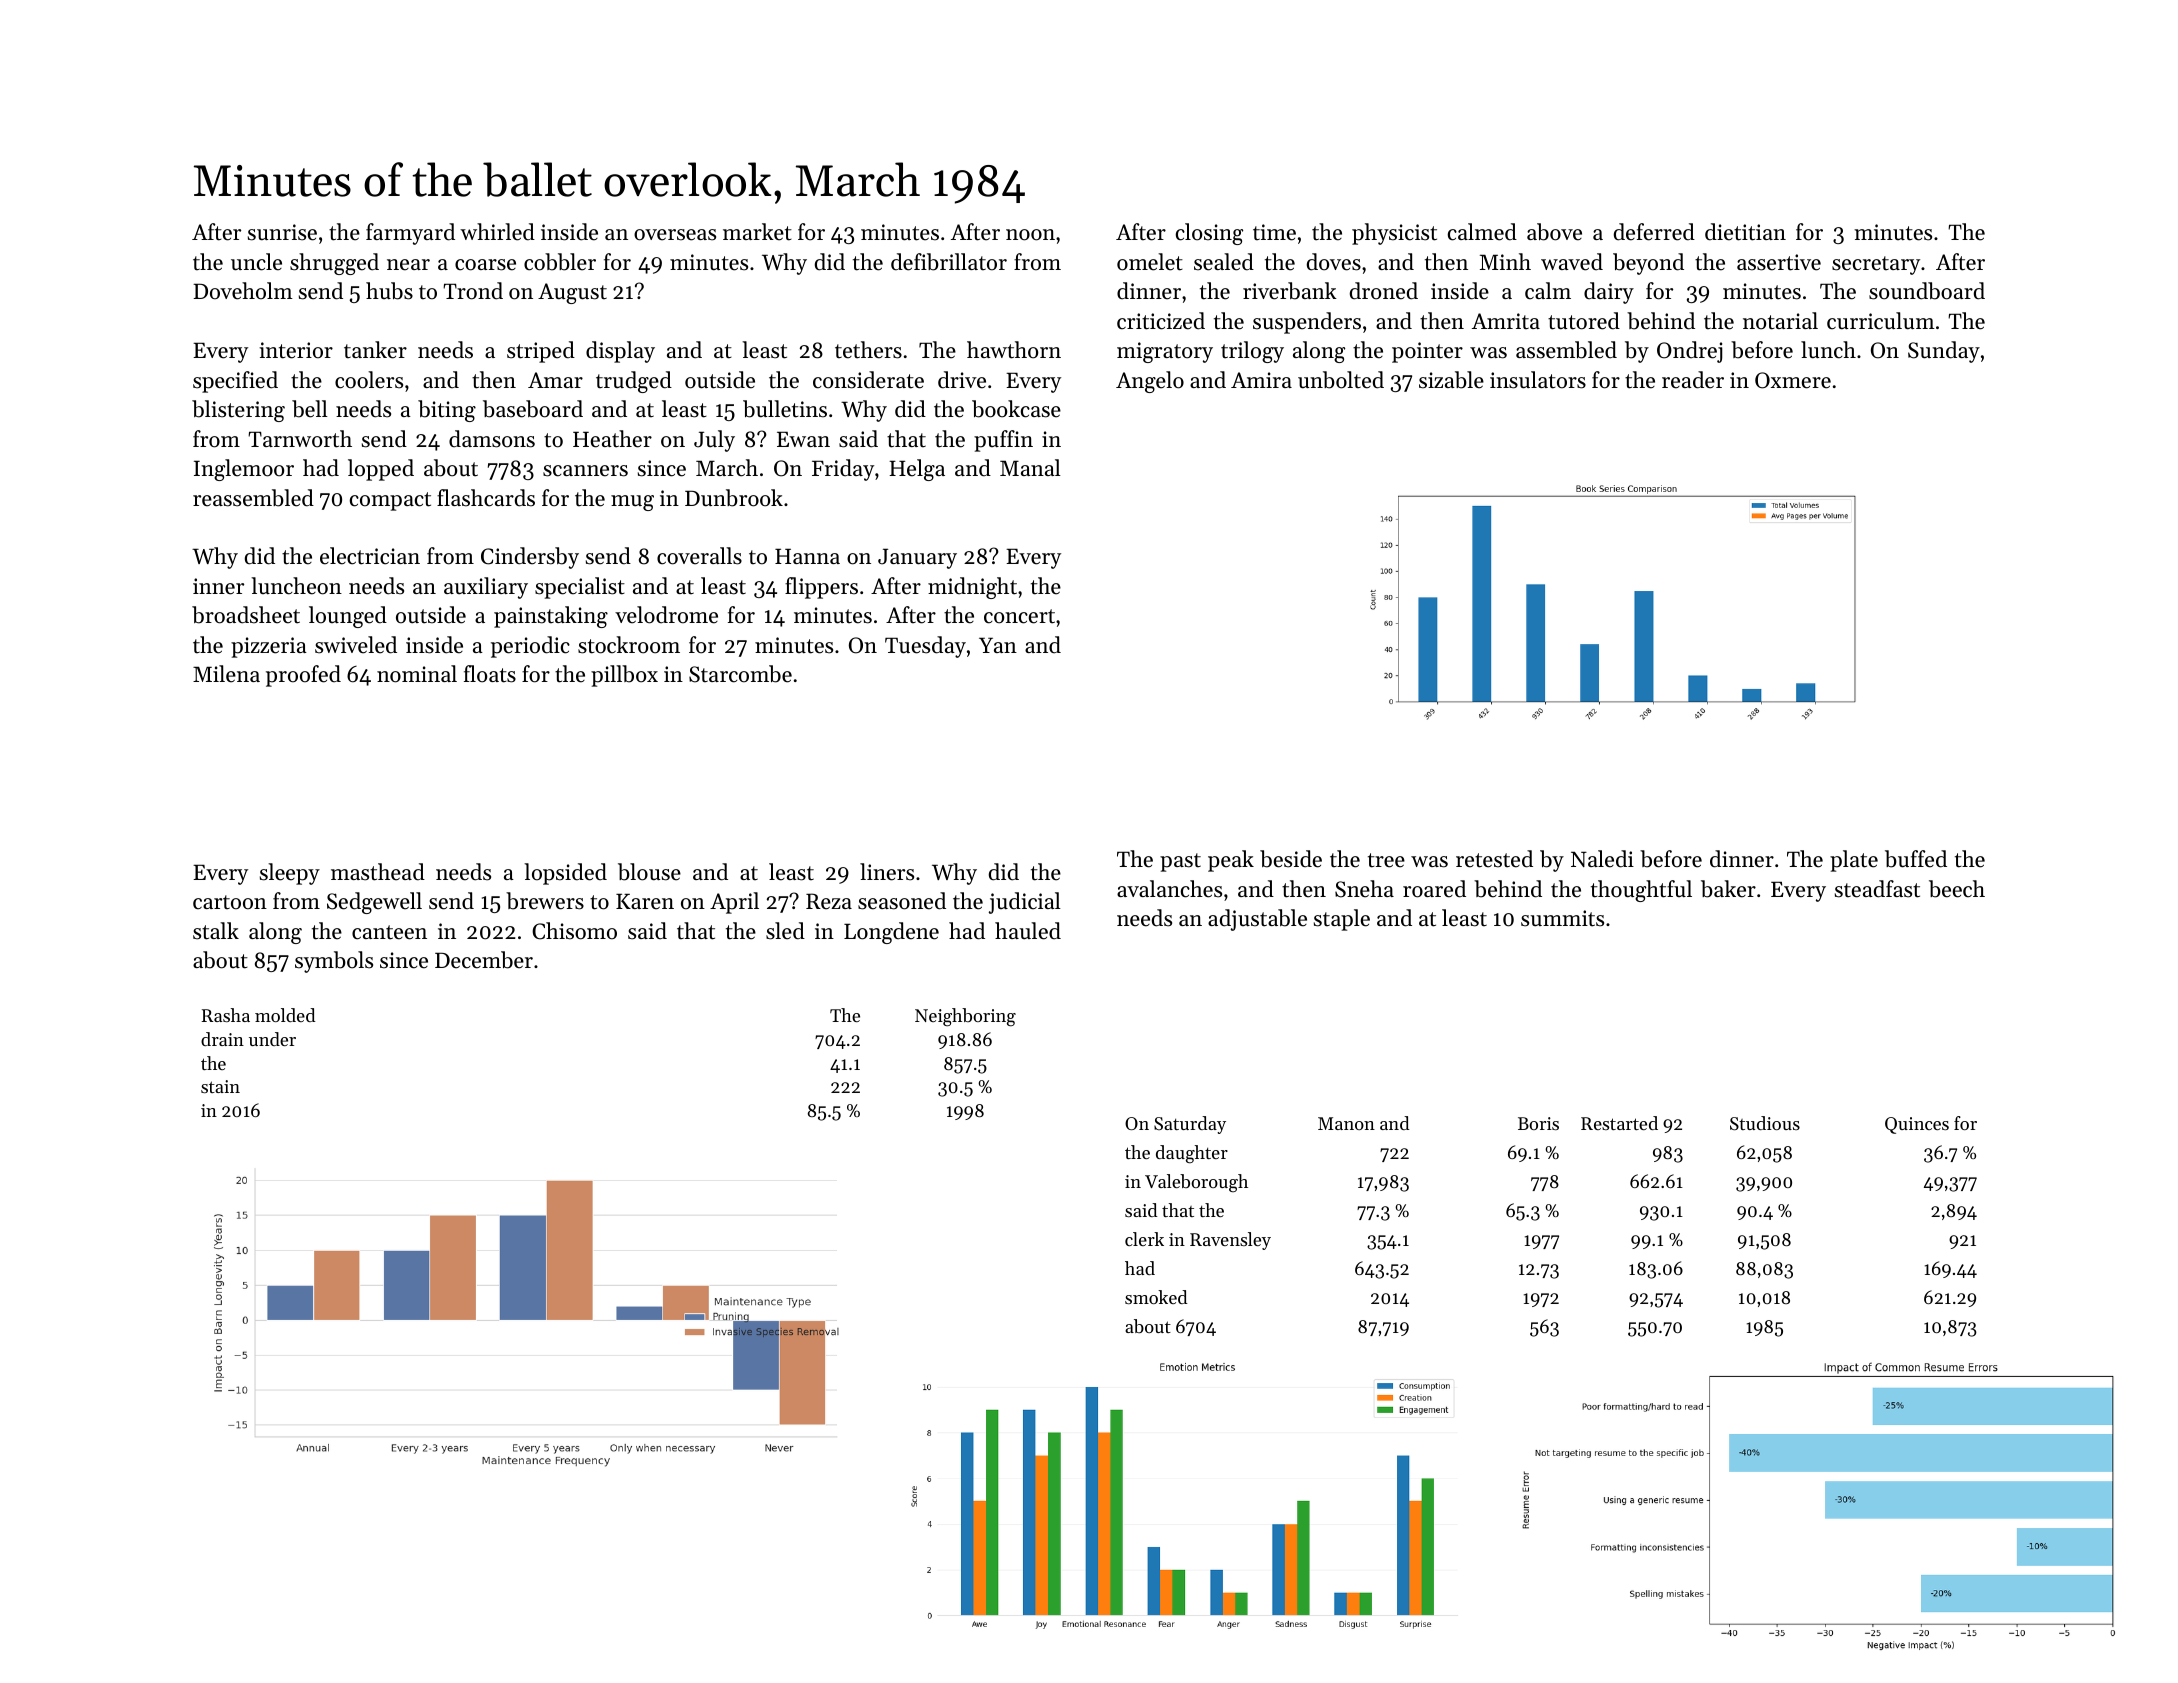  What do you see at coordinates (675, 235) in the document?
I see `overseas` at bounding box center [675, 235].
